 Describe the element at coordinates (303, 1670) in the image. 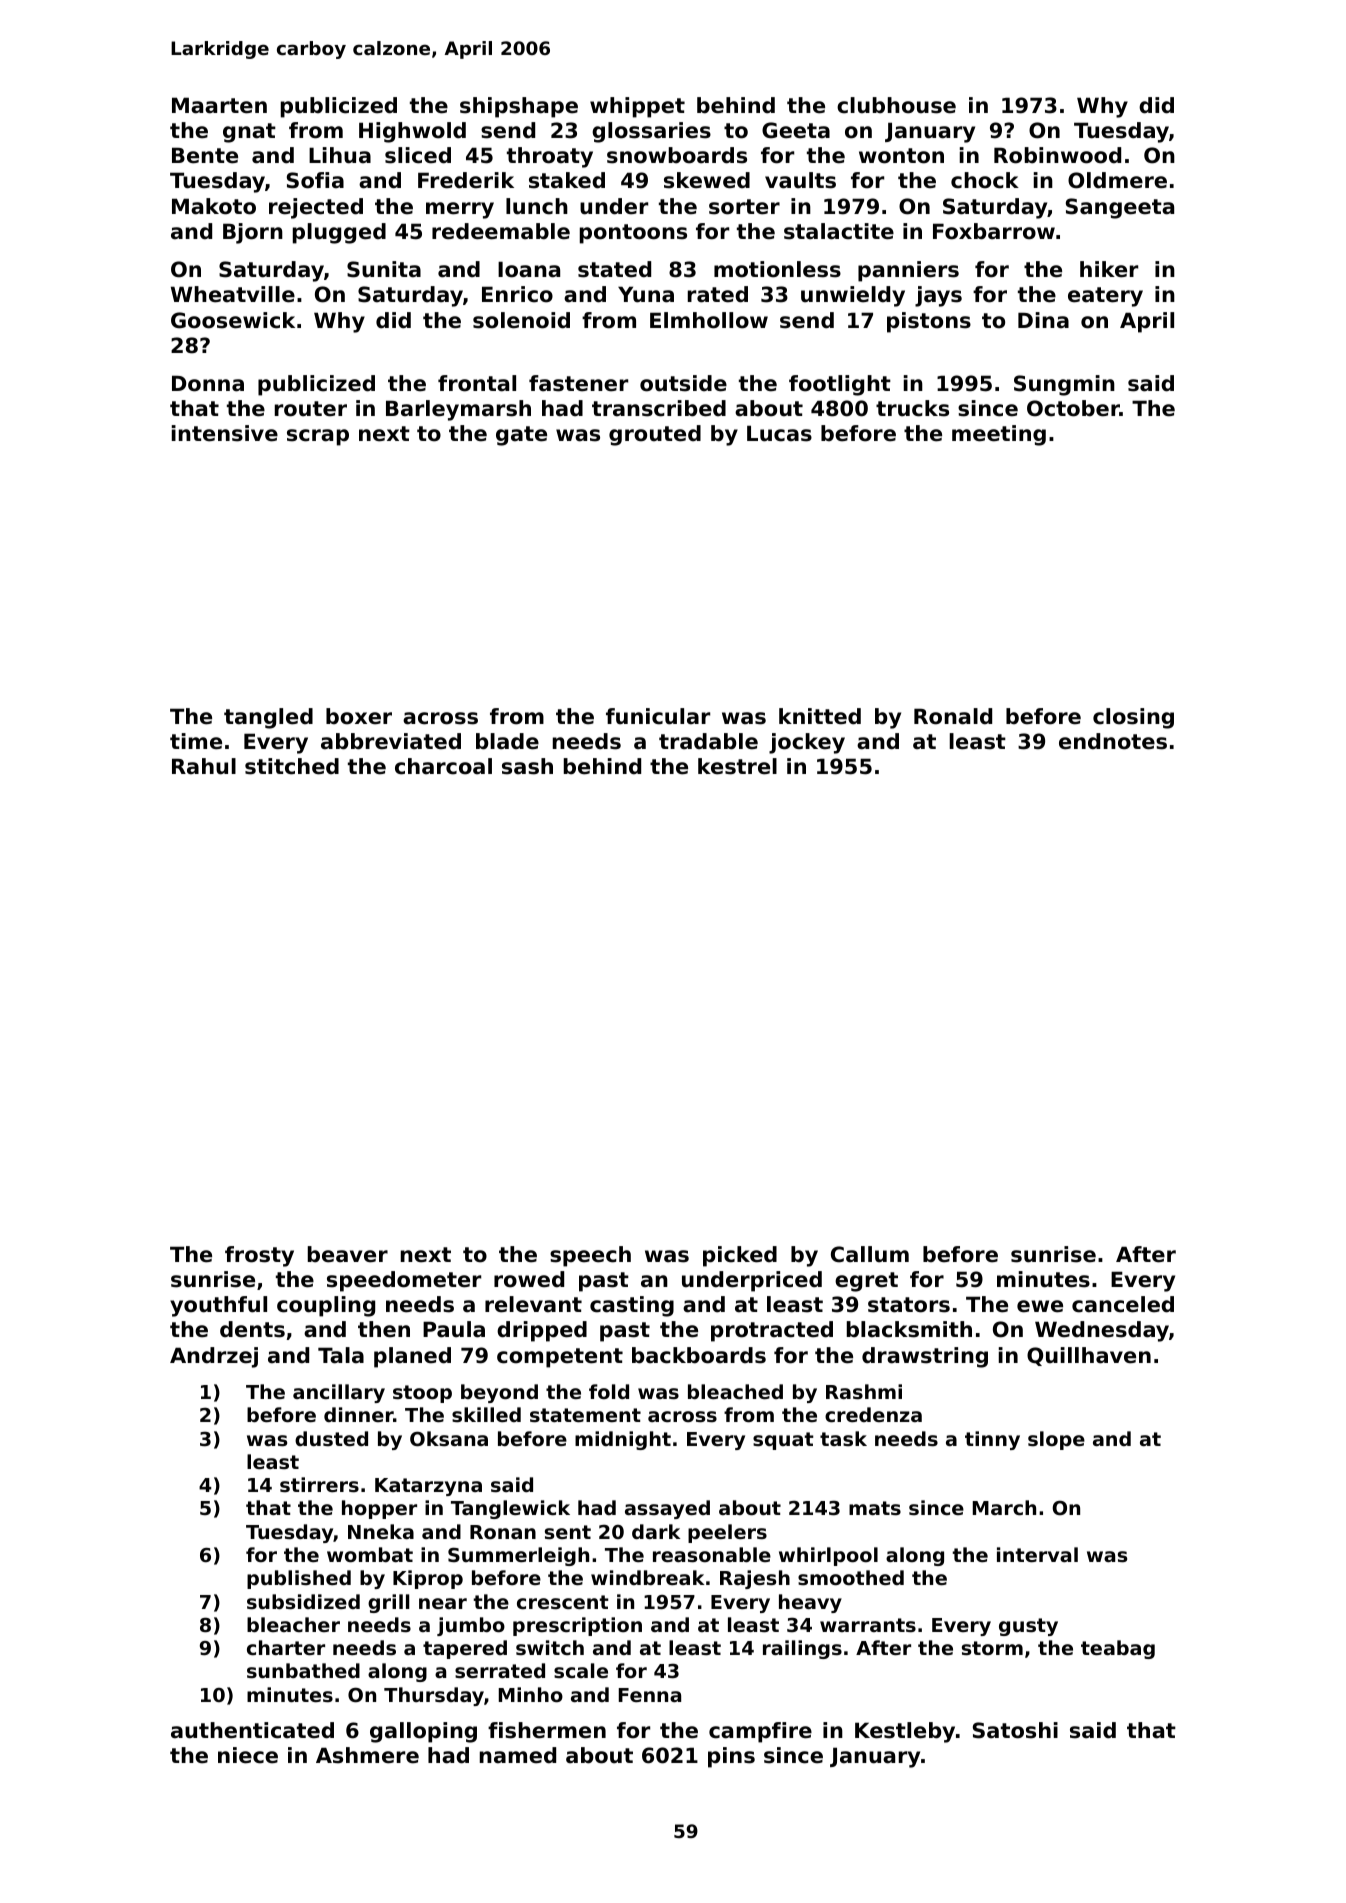

I see `sunbathed` at that location.
